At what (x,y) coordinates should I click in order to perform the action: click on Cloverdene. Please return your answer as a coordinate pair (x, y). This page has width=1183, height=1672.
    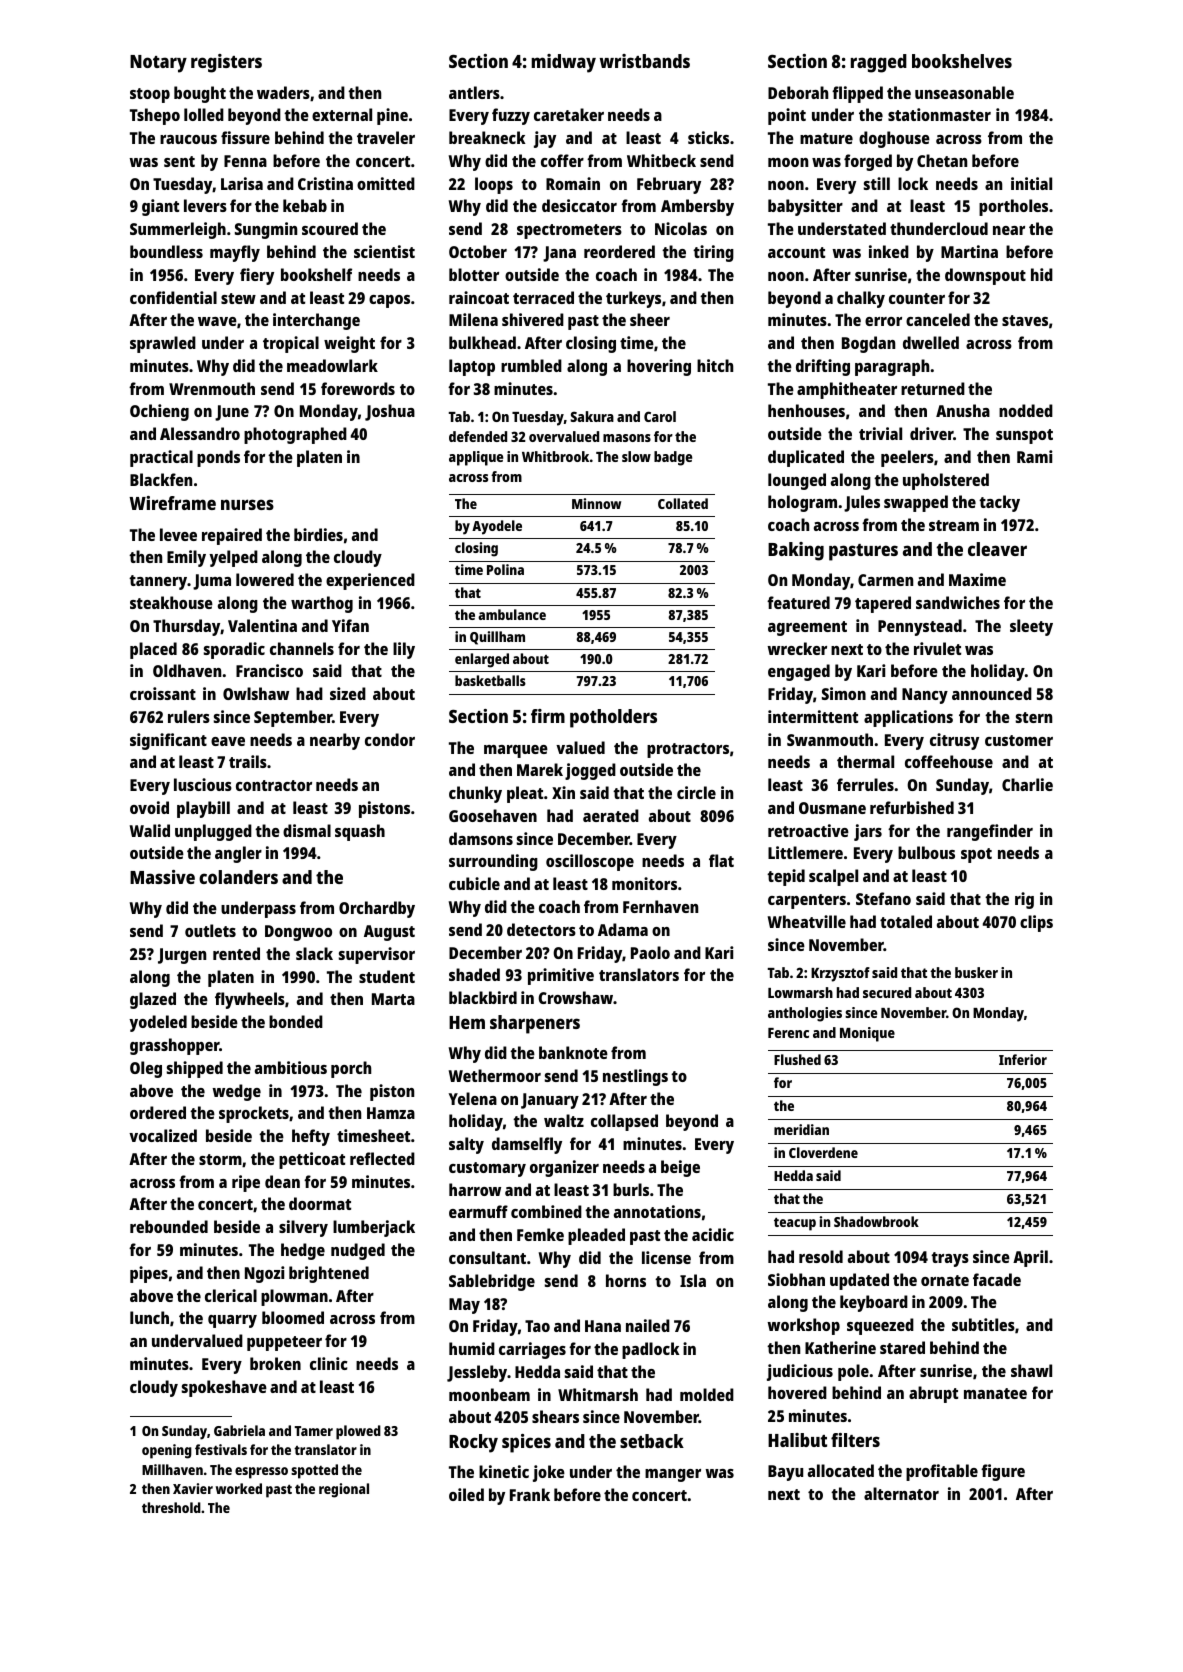
    Looking at the image, I should click on (823, 1152).
